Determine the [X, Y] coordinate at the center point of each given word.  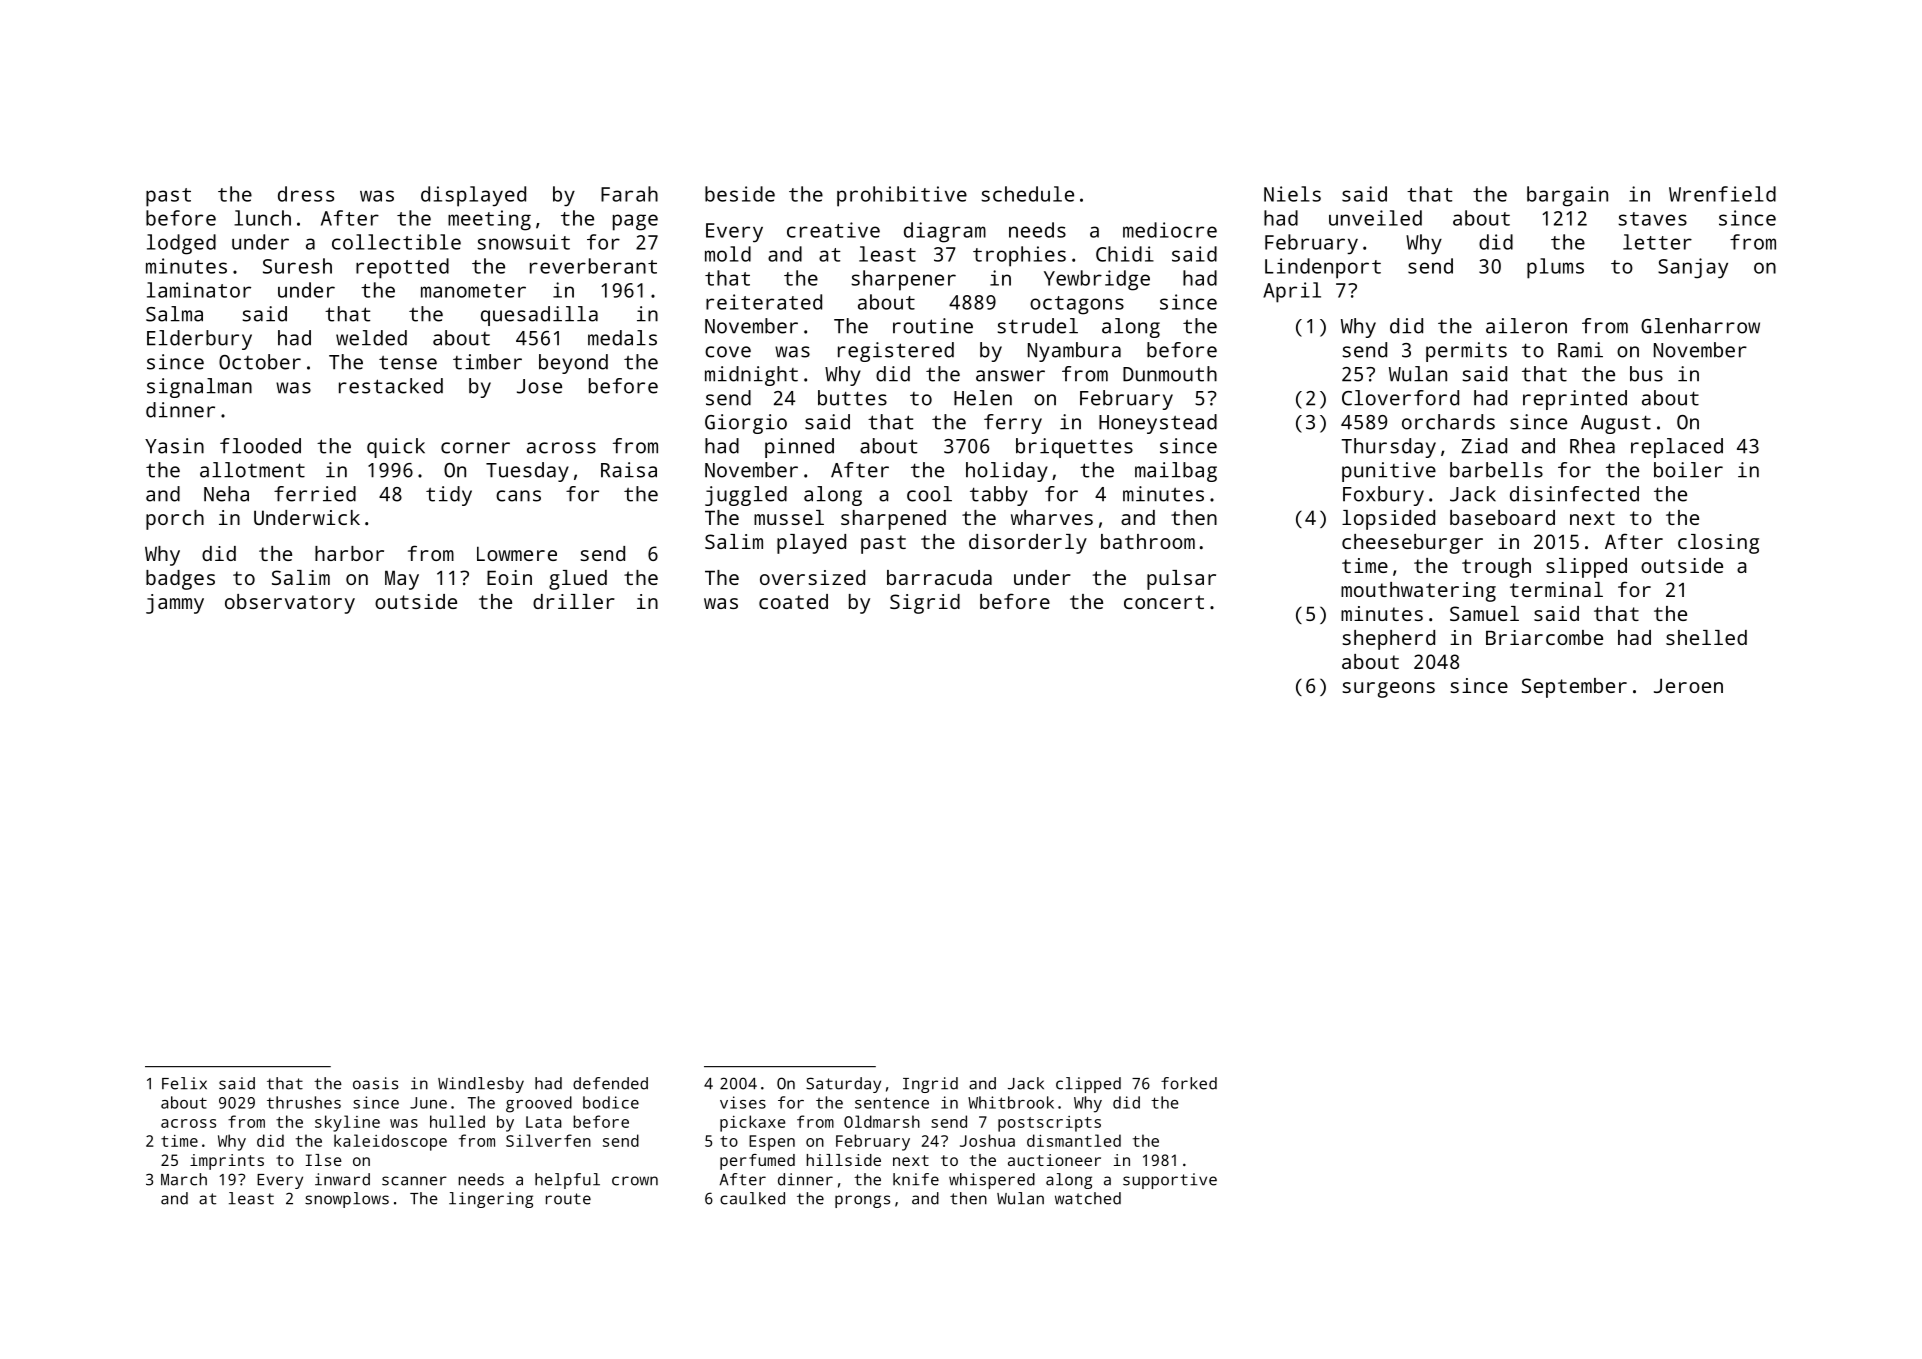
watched [1088, 1198]
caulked [752, 1198]
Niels [1292, 194]
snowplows [347, 1200]
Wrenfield [1722, 194]
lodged [181, 244]
